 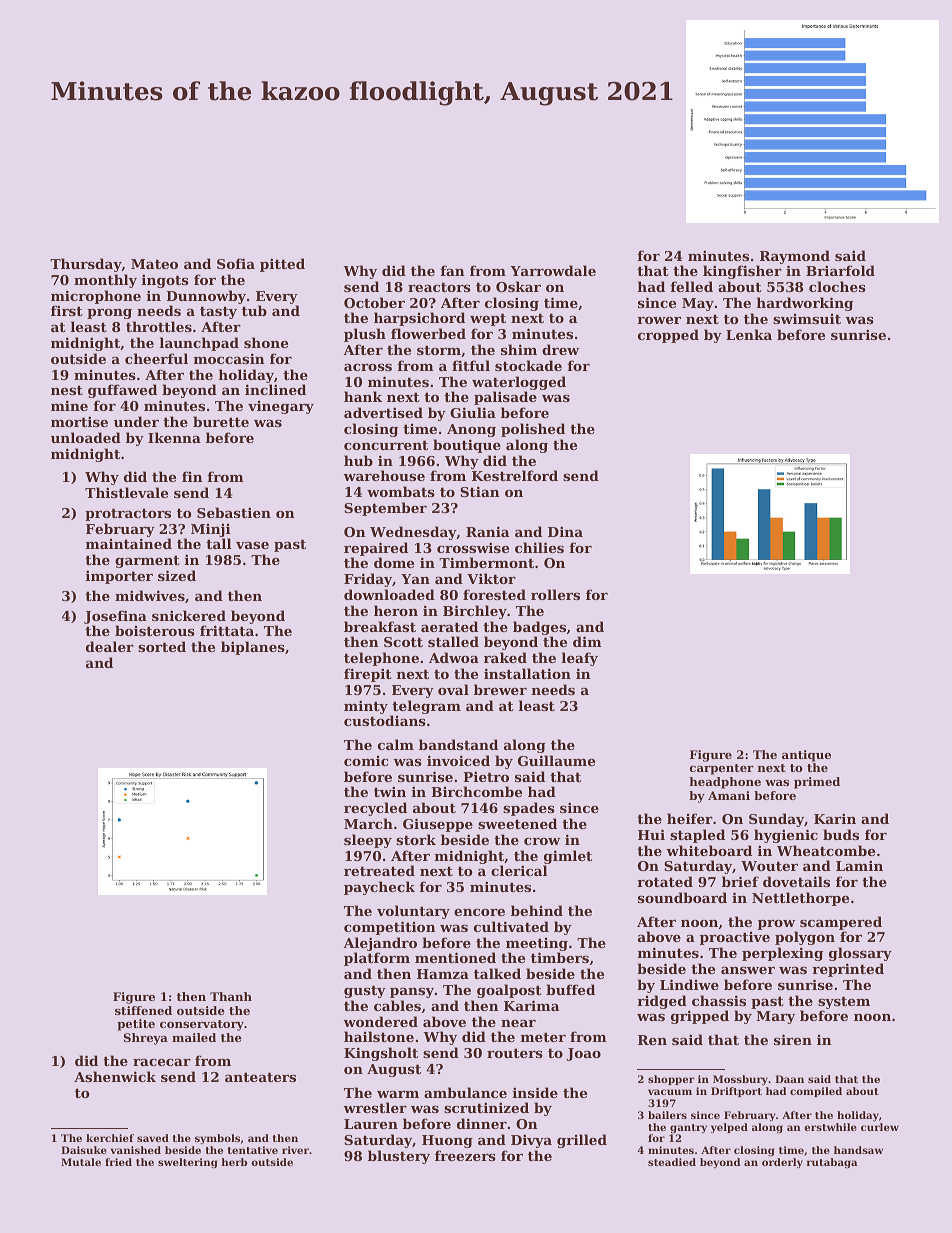 What do you see at coordinates (202, 1025) in the screenshot?
I see `conservatory` at bounding box center [202, 1025].
